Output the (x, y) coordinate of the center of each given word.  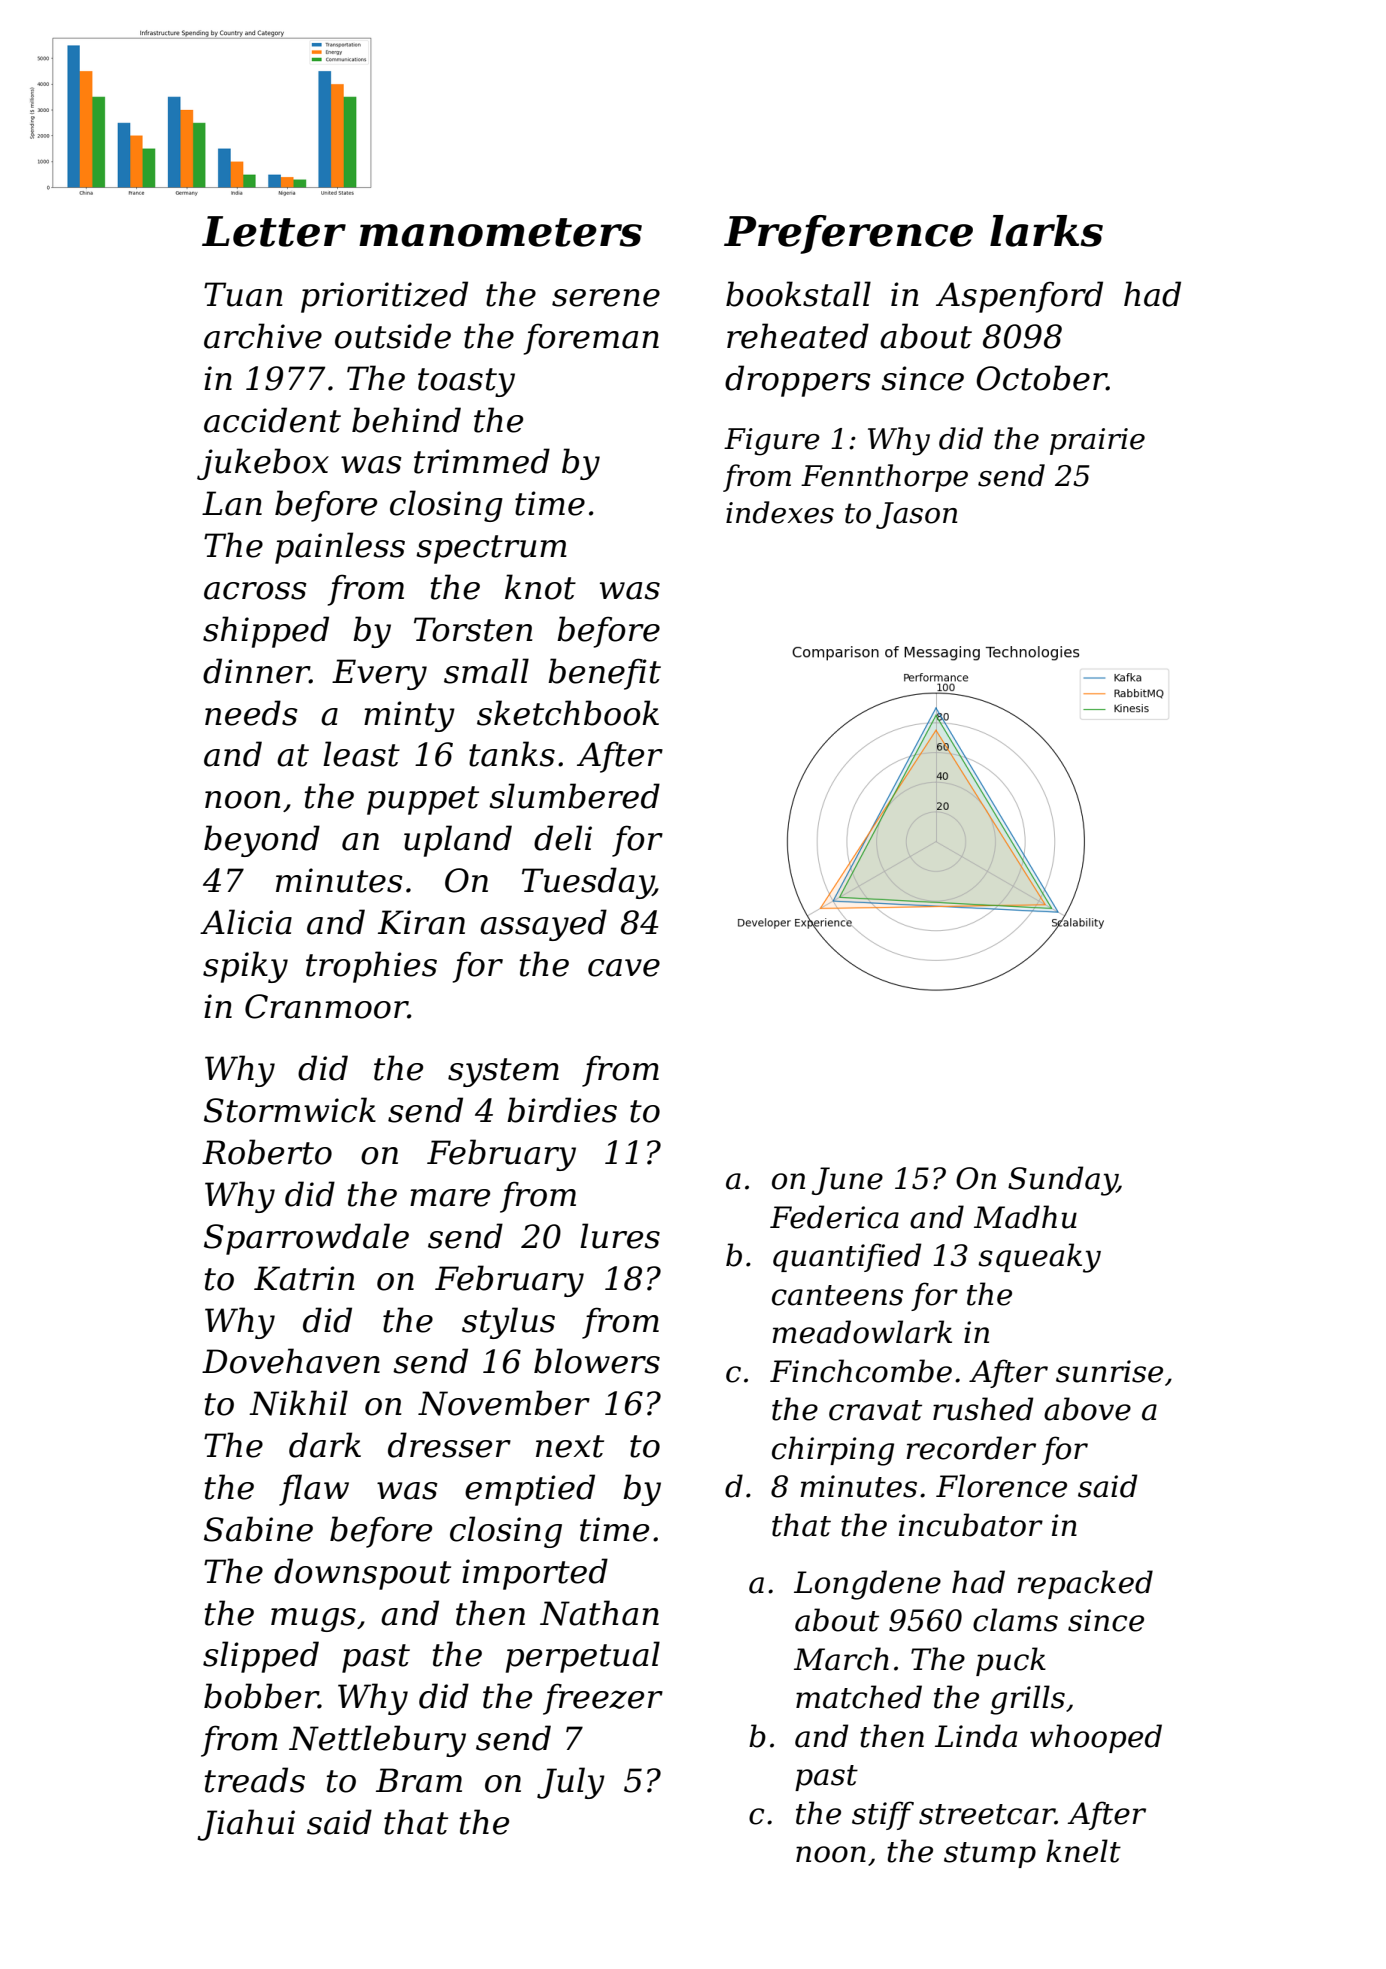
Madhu (1025, 1217)
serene (606, 298)
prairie (1097, 441)
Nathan (599, 1613)
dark (325, 1445)
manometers (500, 232)
